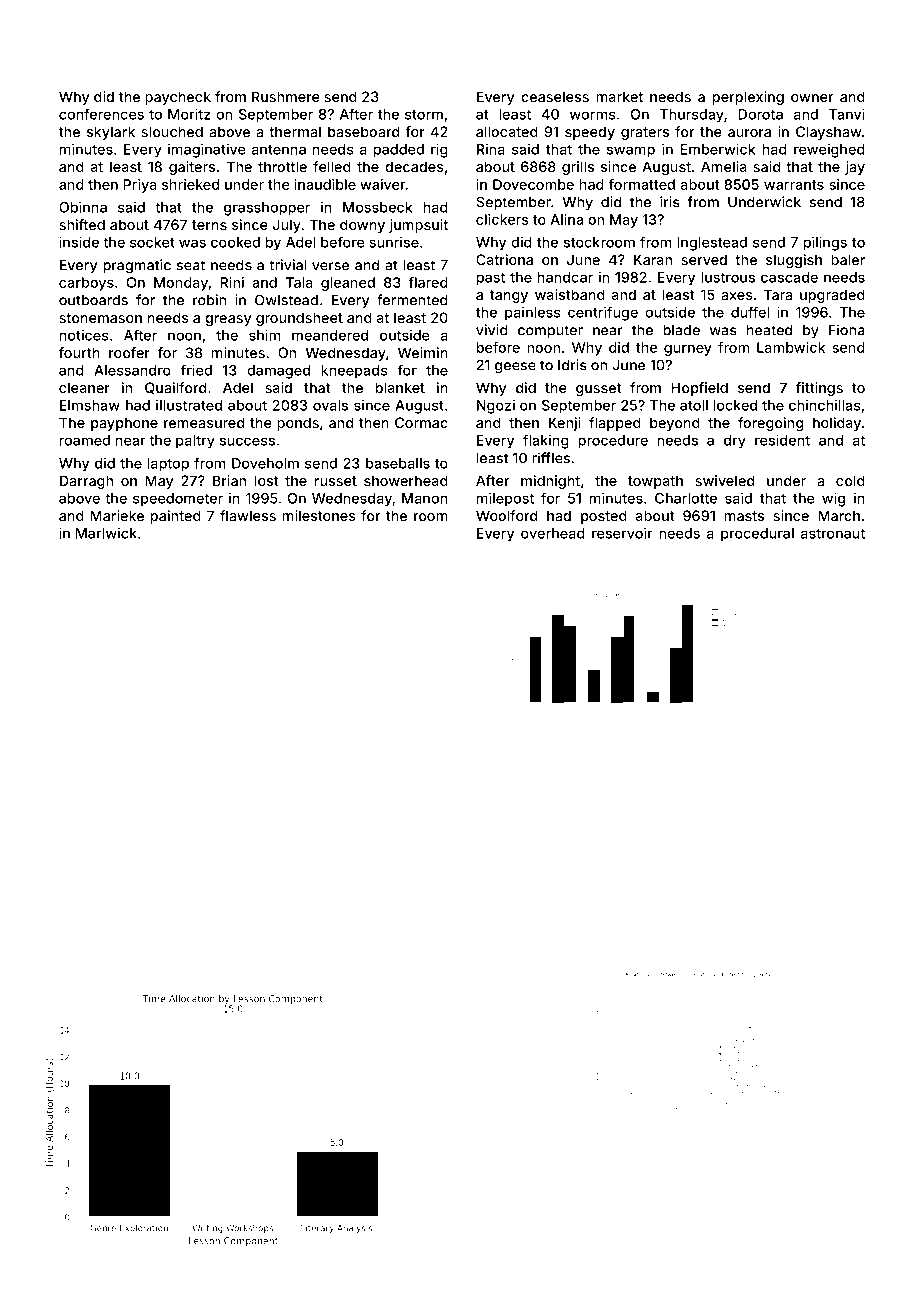 The image size is (924, 1308). What do you see at coordinates (748, 98) in the screenshot?
I see `perplexing` at bounding box center [748, 98].
